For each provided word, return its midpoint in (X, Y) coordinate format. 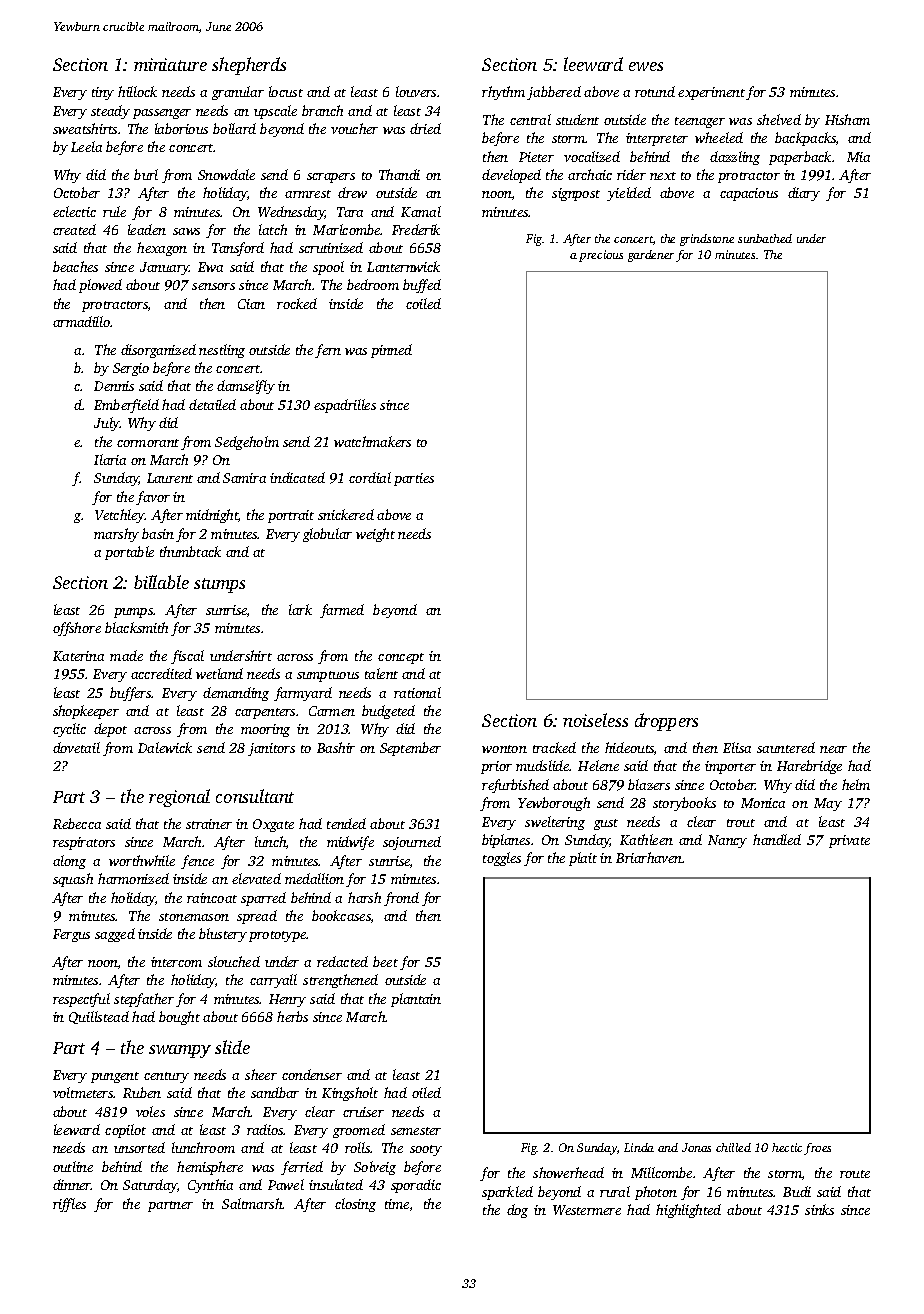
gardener (651, 256)
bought (179, 1018)
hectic (787, 1147)
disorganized (158, 351)
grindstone (707, 240)
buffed (422, 286)
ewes (646, 66)
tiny (103, 93)
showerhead (568, 1172)
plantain (416, 1000)
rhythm (503, 93)
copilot (125, 1131)
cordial (370, 477)
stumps (219, 585)
